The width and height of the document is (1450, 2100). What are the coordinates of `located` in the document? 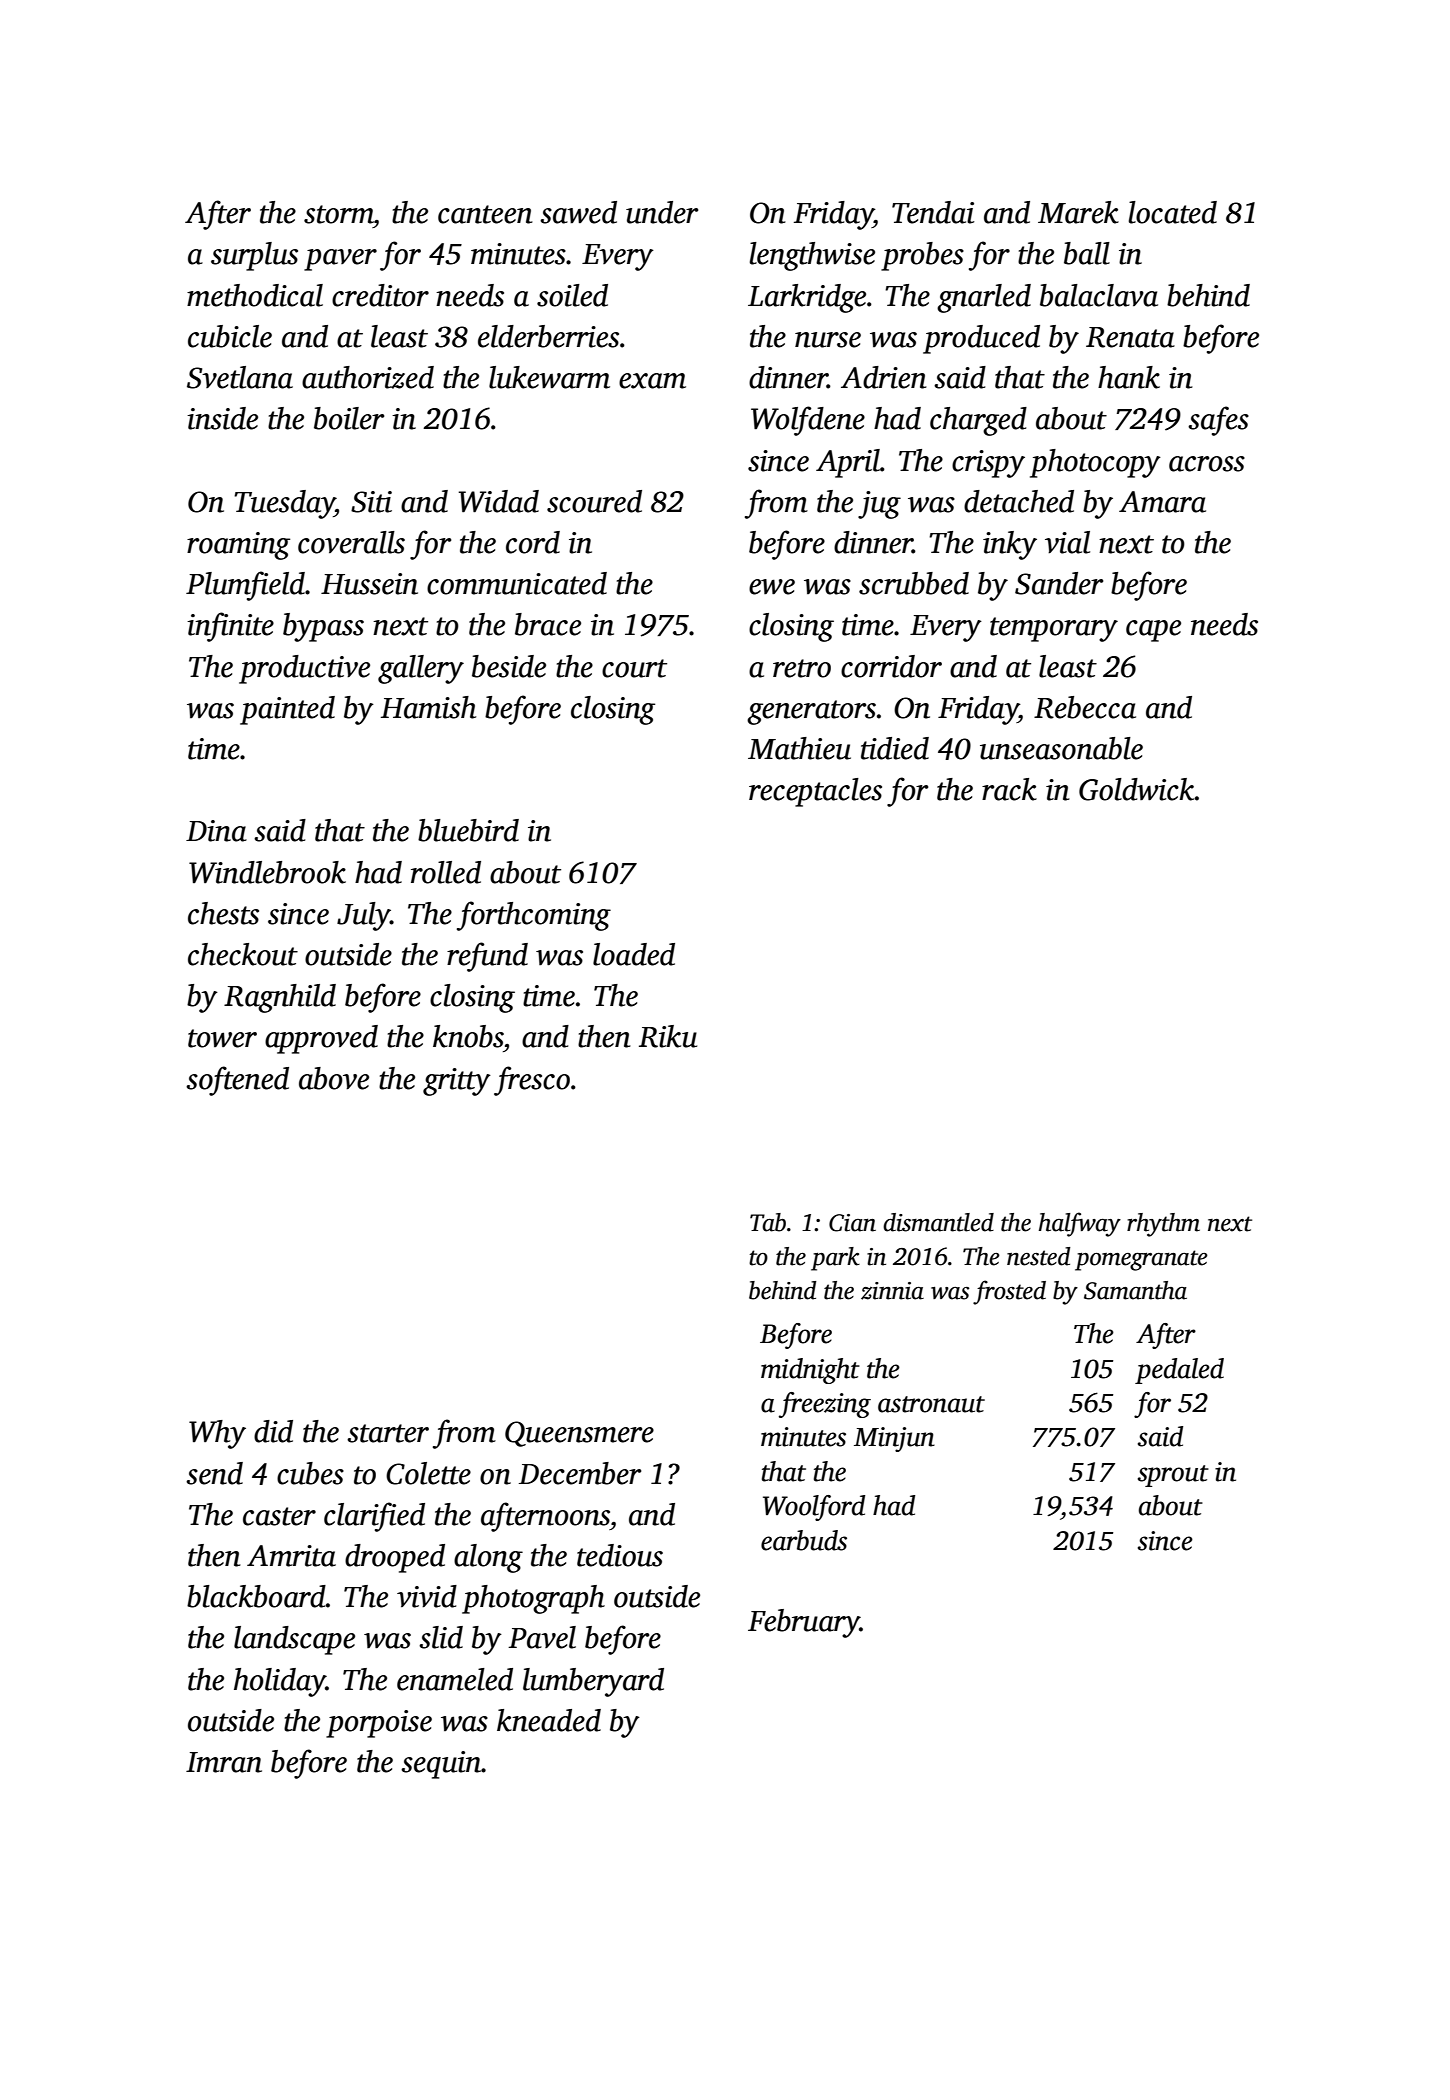 It's located at (1173, 212).
